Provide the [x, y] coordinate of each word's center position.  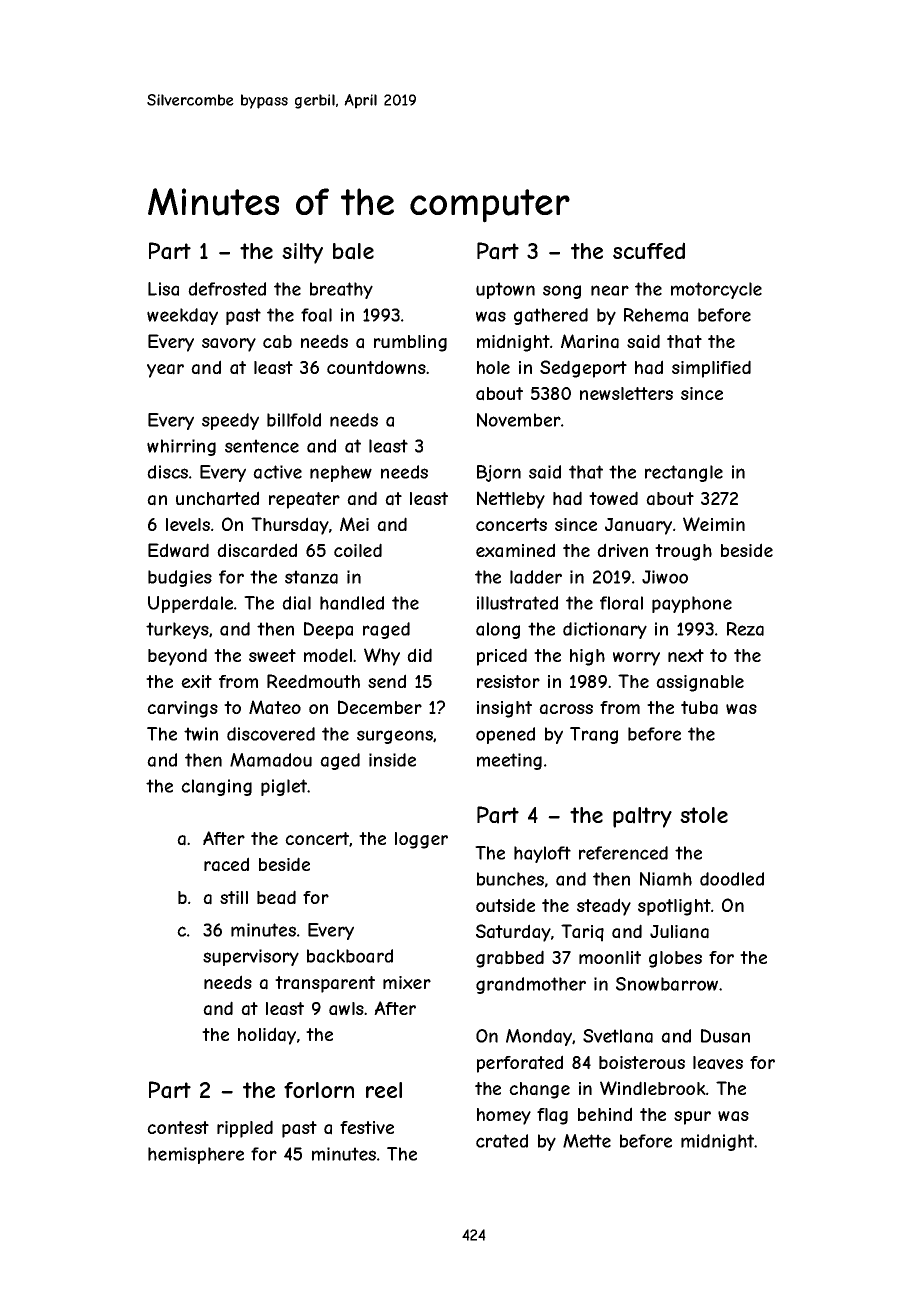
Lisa [163, 289]
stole [704, 815]
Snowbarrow [667, 984]
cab [277, 342]
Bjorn [499, 473]
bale [353, 251]
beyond [177, 657]
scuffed [649, 250]
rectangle [684, 473]
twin [201, 734]
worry [636, 659]
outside [505, 905]
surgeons [395, 737]
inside [392, 760]
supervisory [251, 957]
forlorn [319, 1090]
